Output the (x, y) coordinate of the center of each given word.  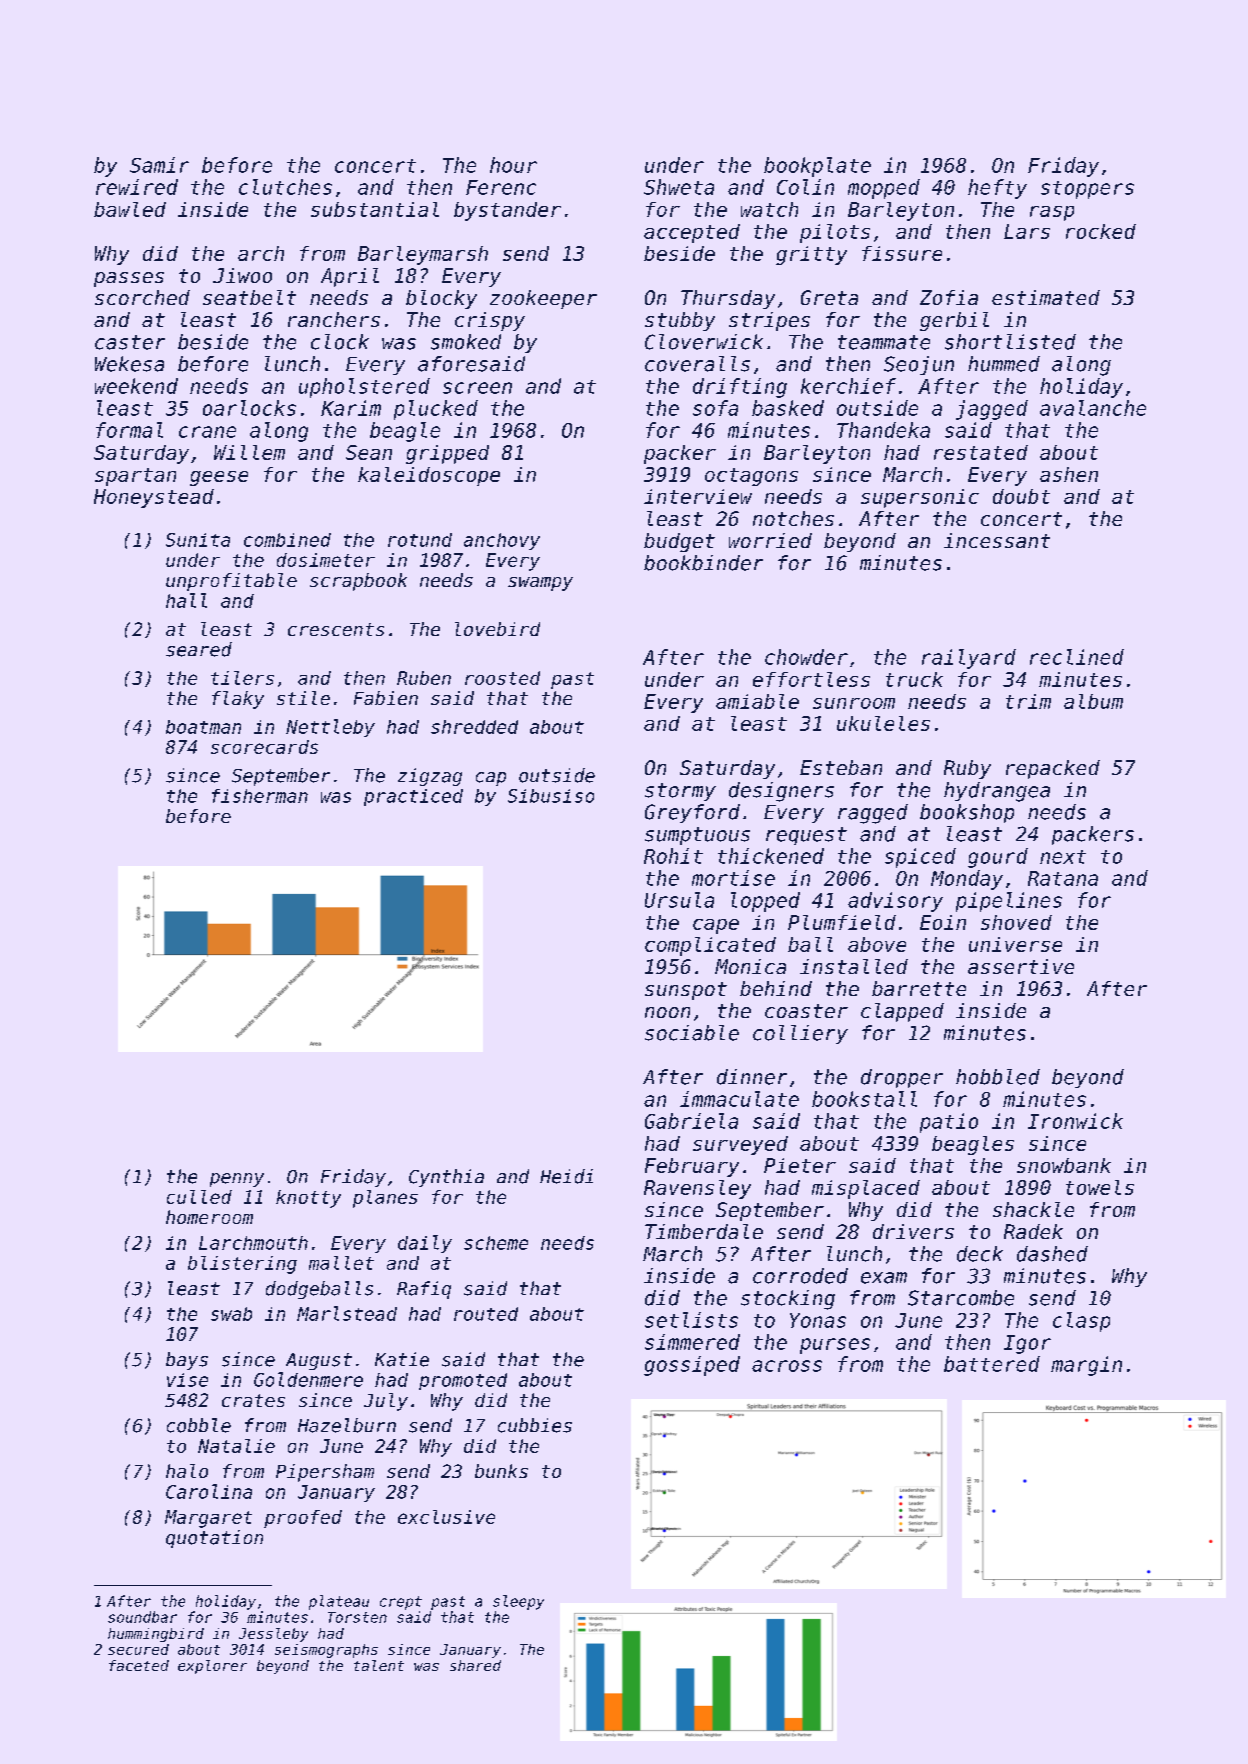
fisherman (260, 796)
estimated (1046, 297)
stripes (769, 321)
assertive (1021, 966)
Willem (249, 452)
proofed (303, 1519)
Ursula (679, 900)
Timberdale (704, 1231)
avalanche (1093, 408)
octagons (751, 477)
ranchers (334, 319)
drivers (913, 1231)
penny (237, 1180)
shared (475, 1665)
